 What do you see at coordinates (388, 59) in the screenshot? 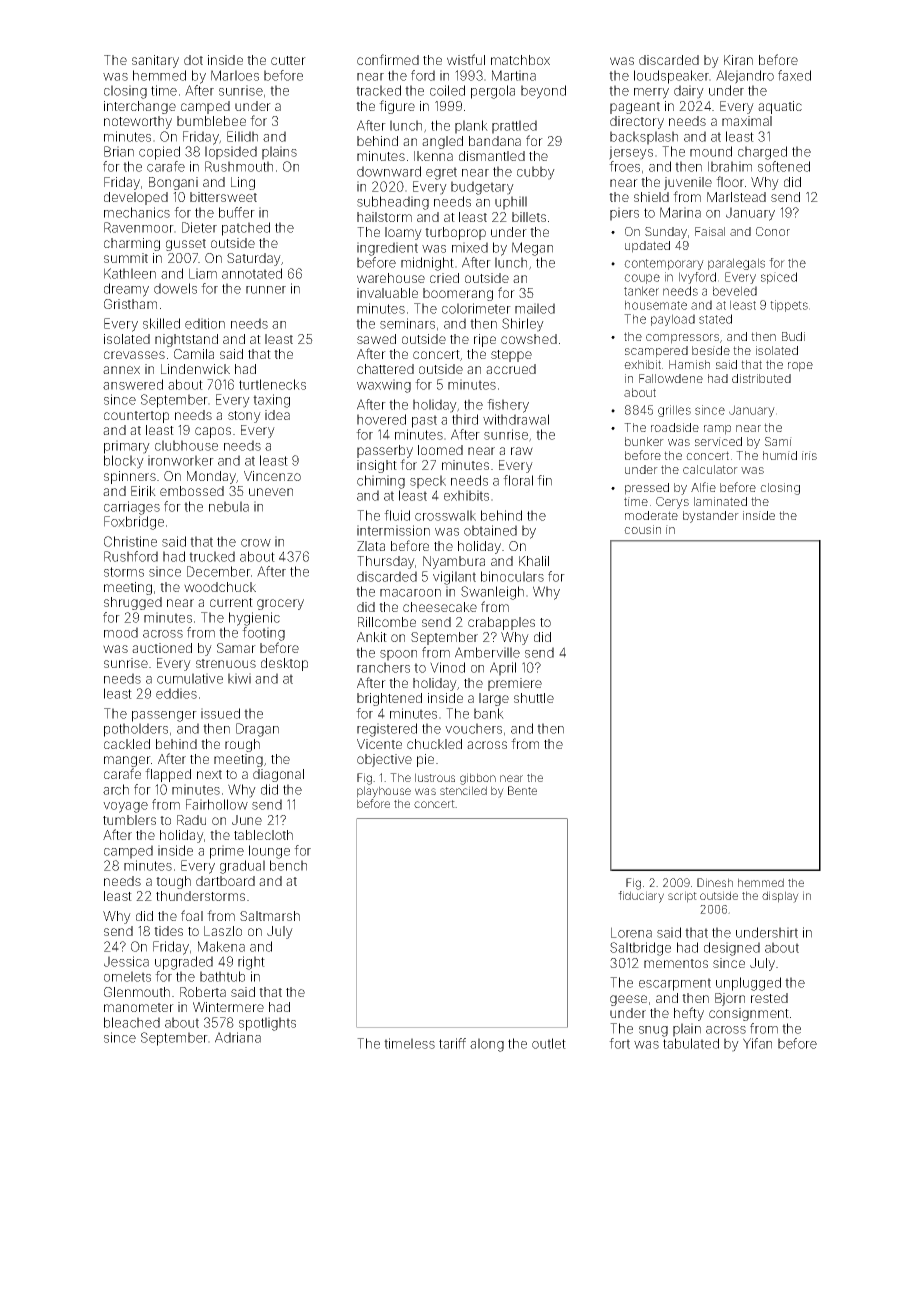
I see `confirmed` at bounding box center [388, 59].
